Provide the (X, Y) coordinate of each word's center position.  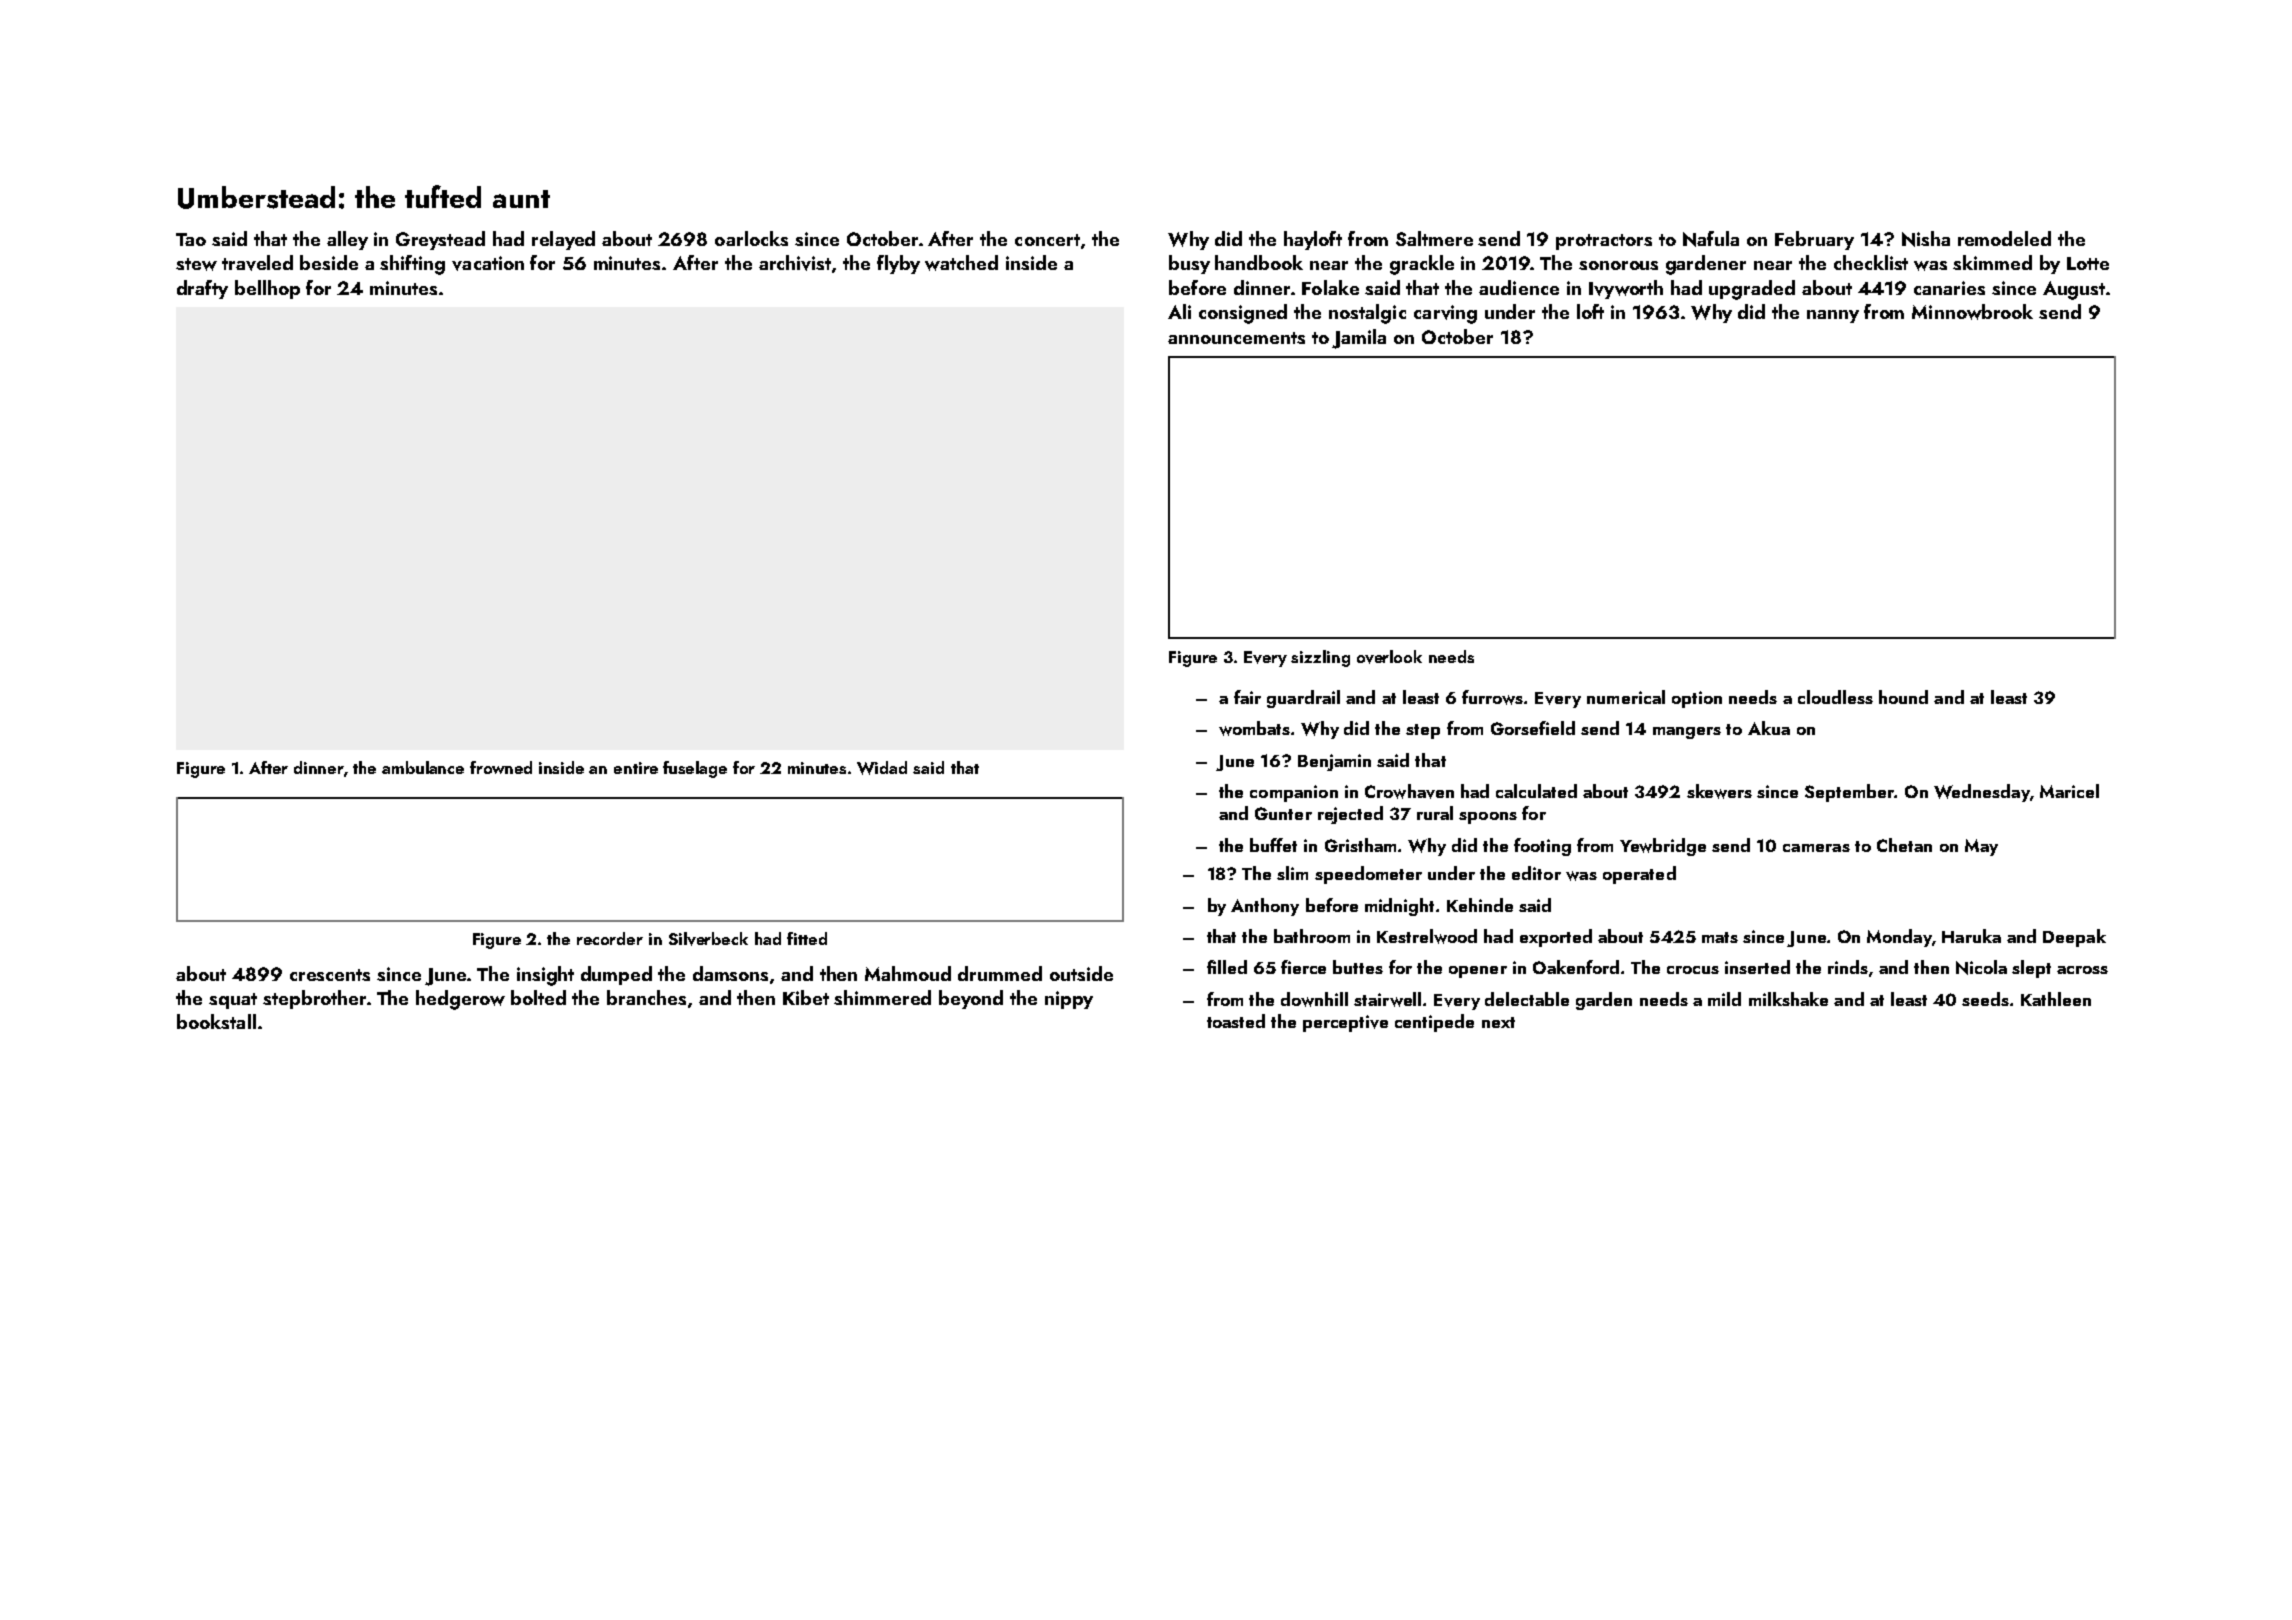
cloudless (1835, 697)
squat (233, 1001)
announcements (1236, 338)
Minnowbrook (1972, 312)
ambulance (423, 767)
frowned (501, 767)
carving (1445, 314)
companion (1294, 793)
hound (1903, 697)
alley (347, 240)
